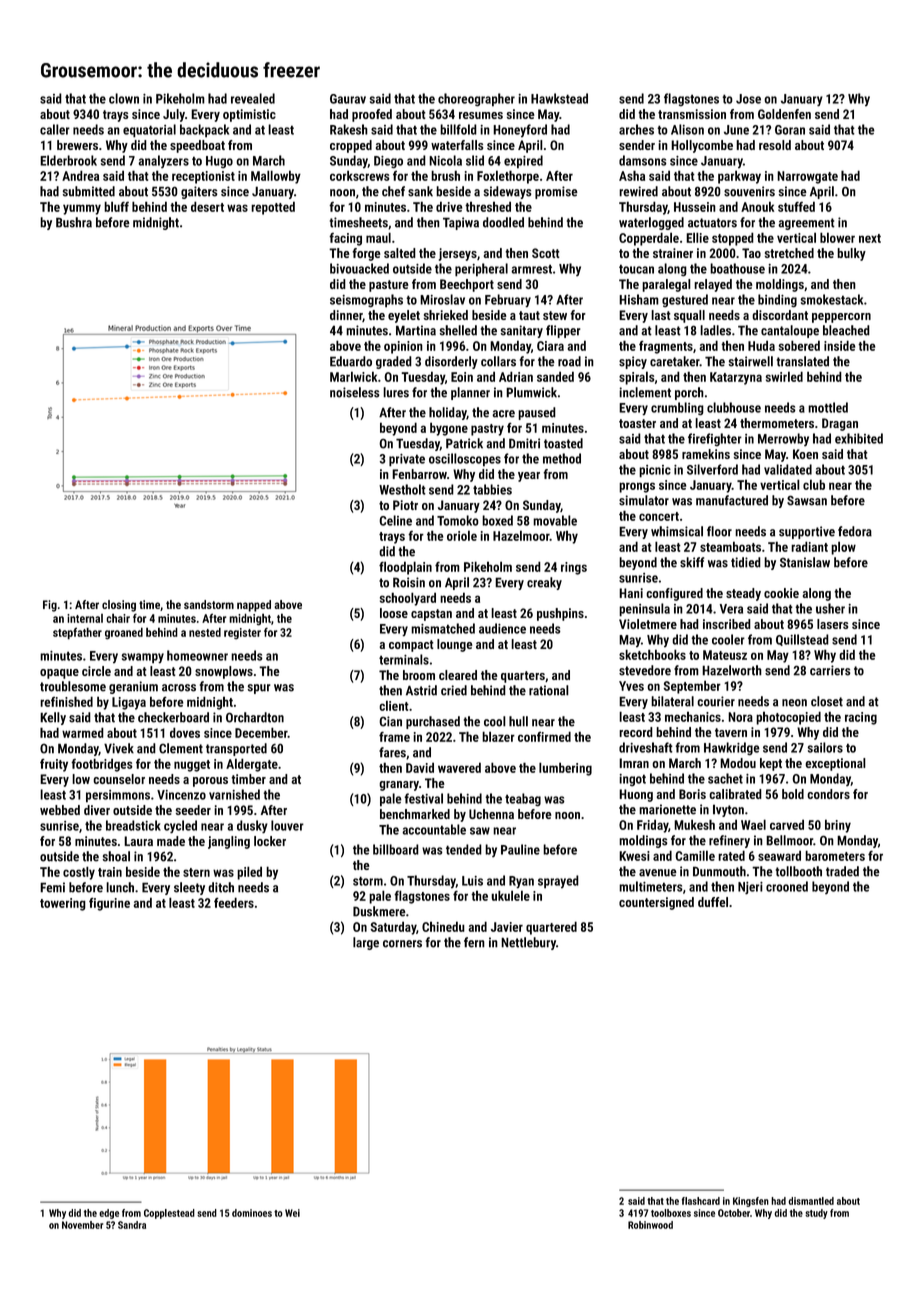 Image resolution: width=924 pixels, height=1308 pixels. Describe the element at coordinates (407, 460) in the screenshot. I see `private` at that location.
